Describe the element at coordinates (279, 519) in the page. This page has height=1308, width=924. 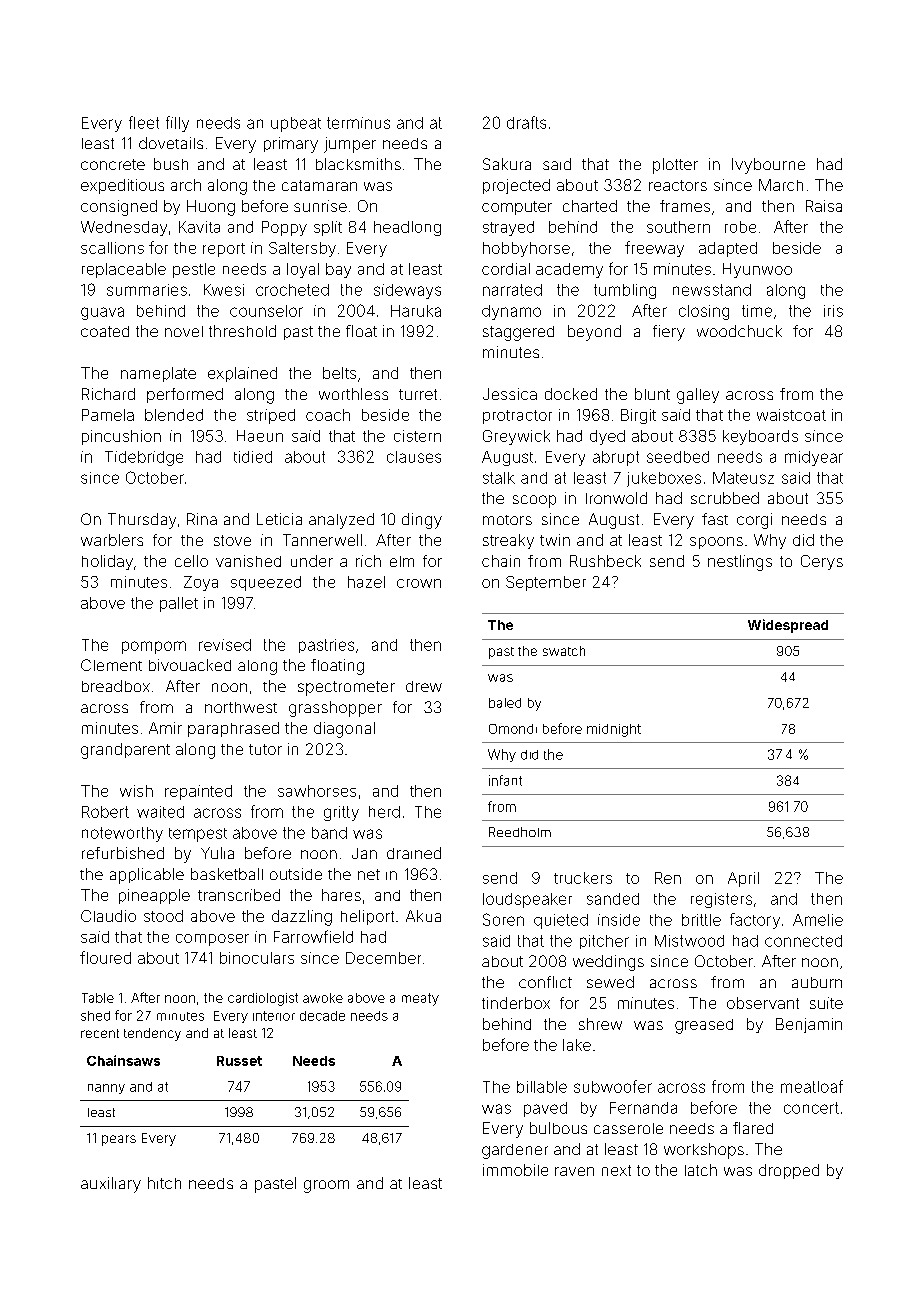
I see `Leticia` at that location.
